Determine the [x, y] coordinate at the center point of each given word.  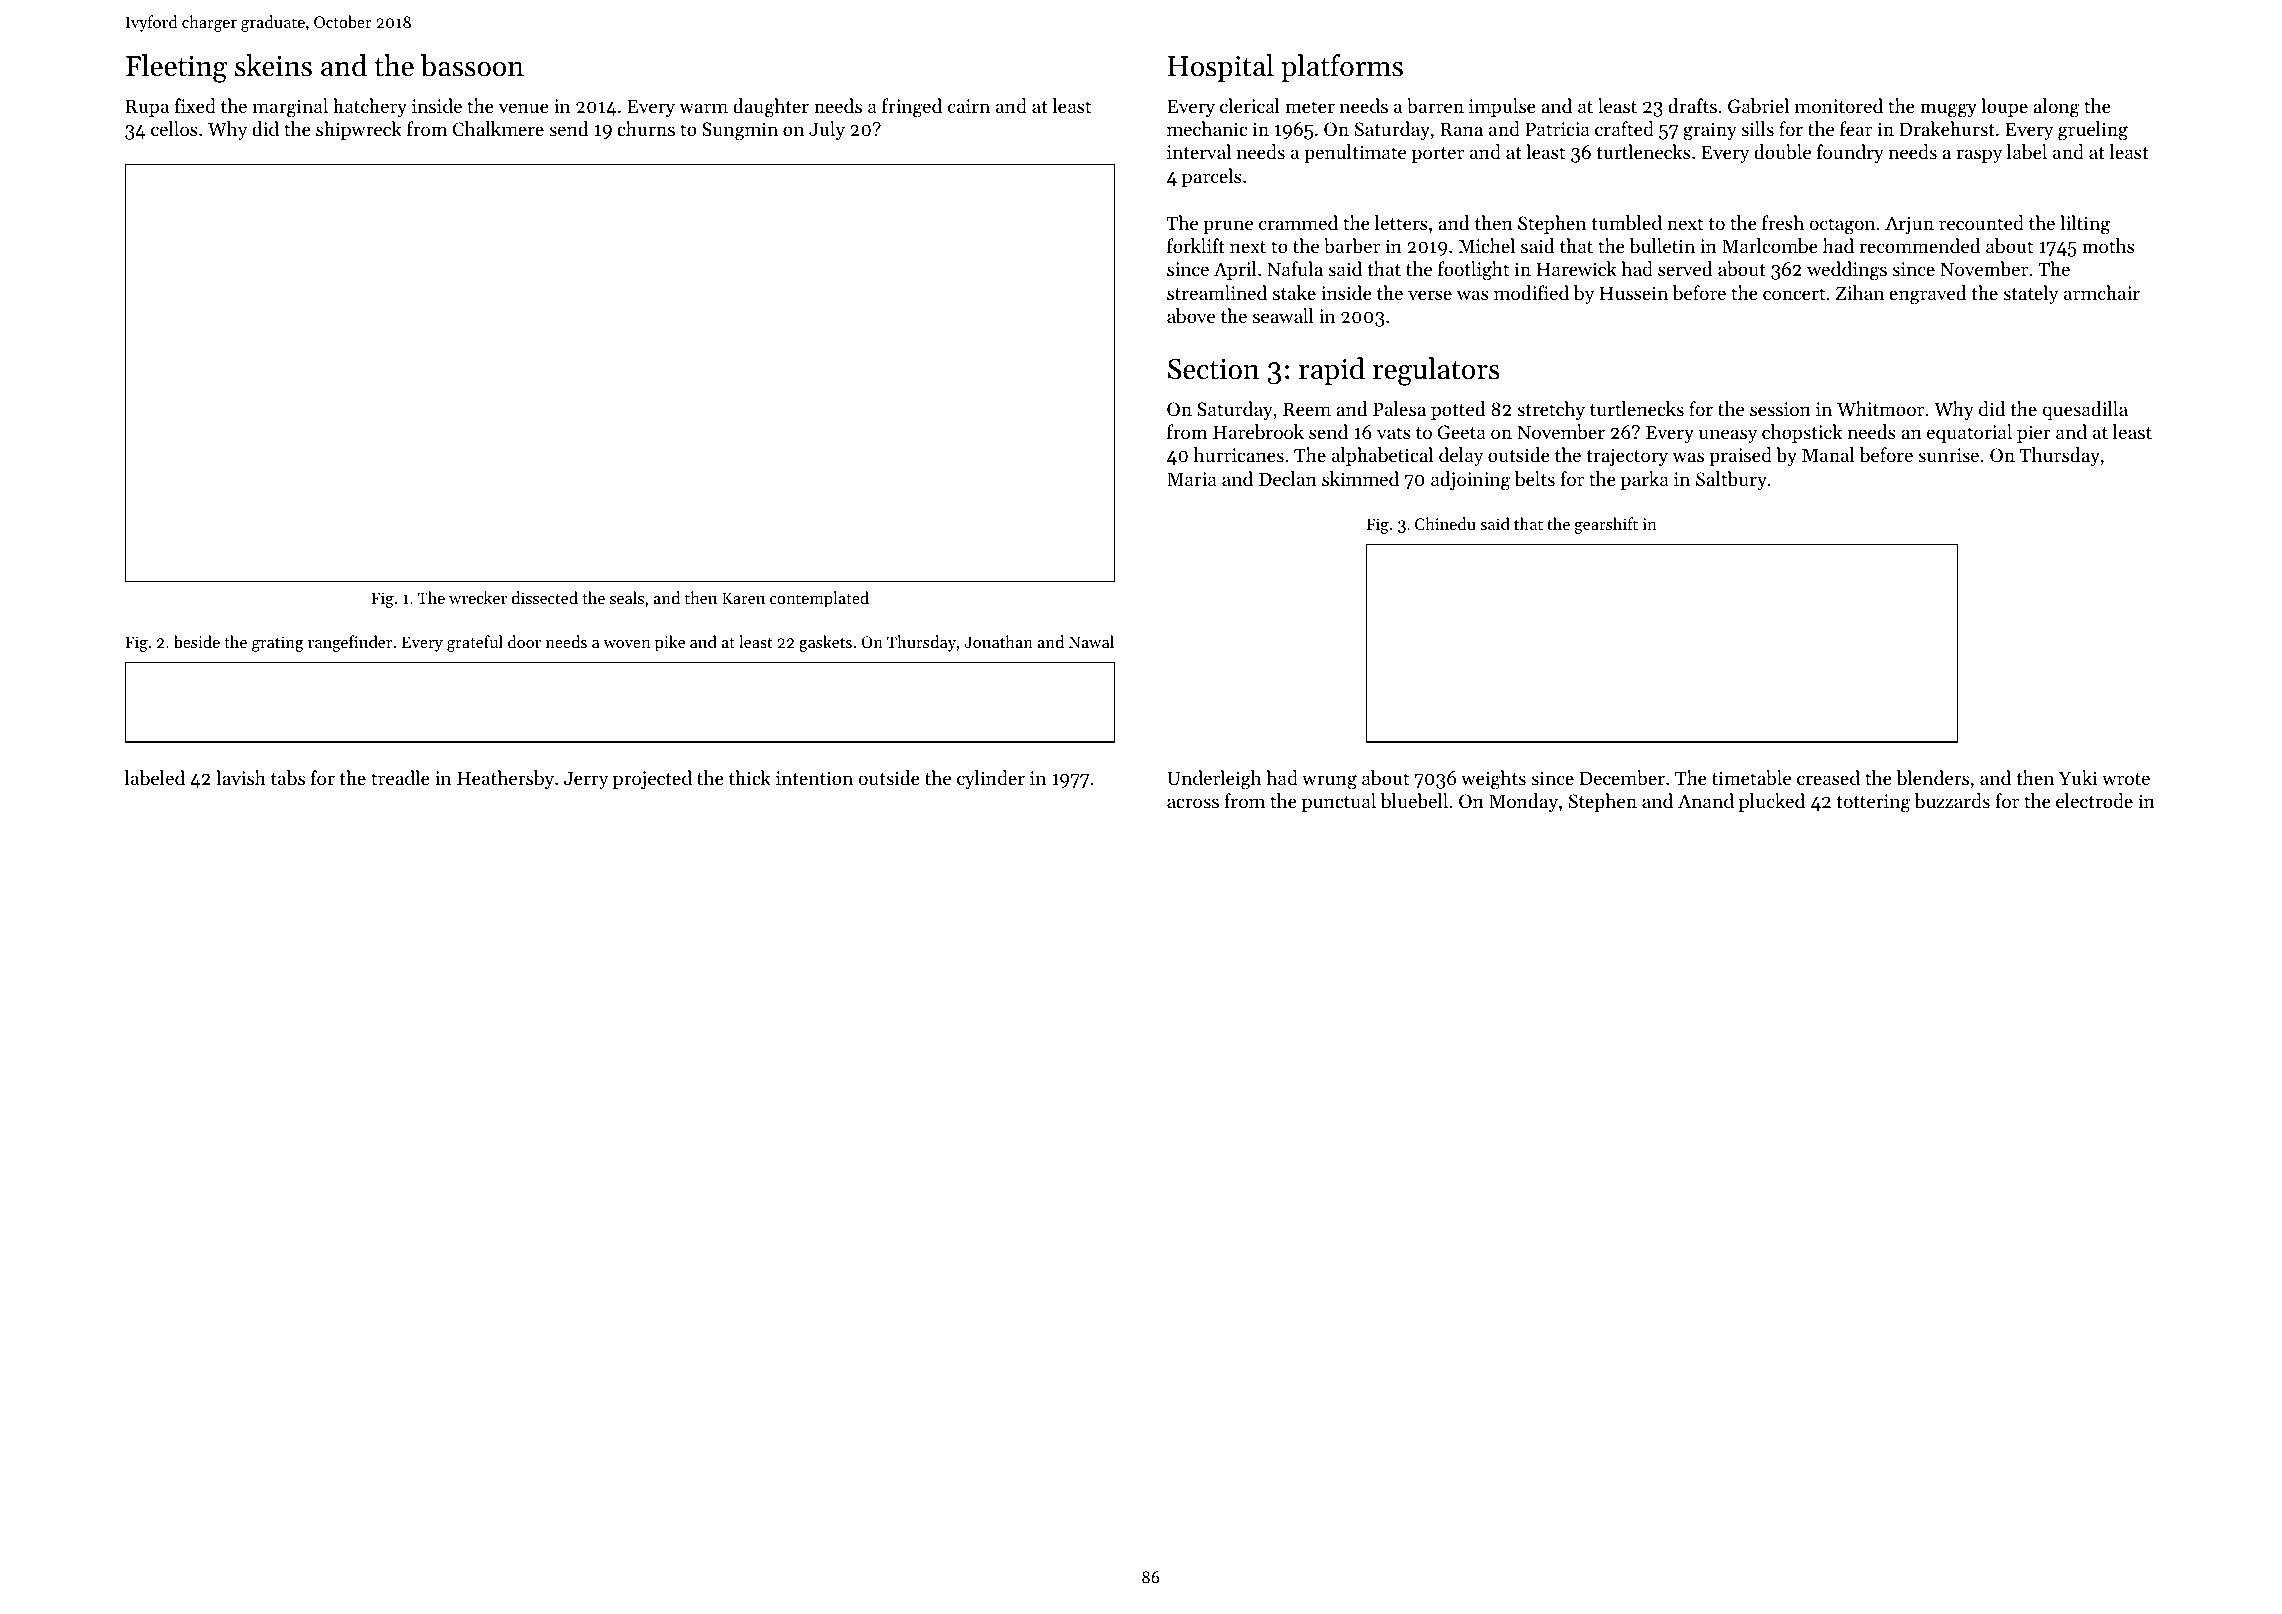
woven [627, 644]
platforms [1342, 68]
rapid [1332, 371]
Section [1213, 369]
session [1780, 409]
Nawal [1091, 641]
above [1191, 316]
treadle [400, 777]
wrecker [478, 597]
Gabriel [1758, 106]
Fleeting [176, 68]
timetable [1751, 778]
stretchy [1551, 410]
